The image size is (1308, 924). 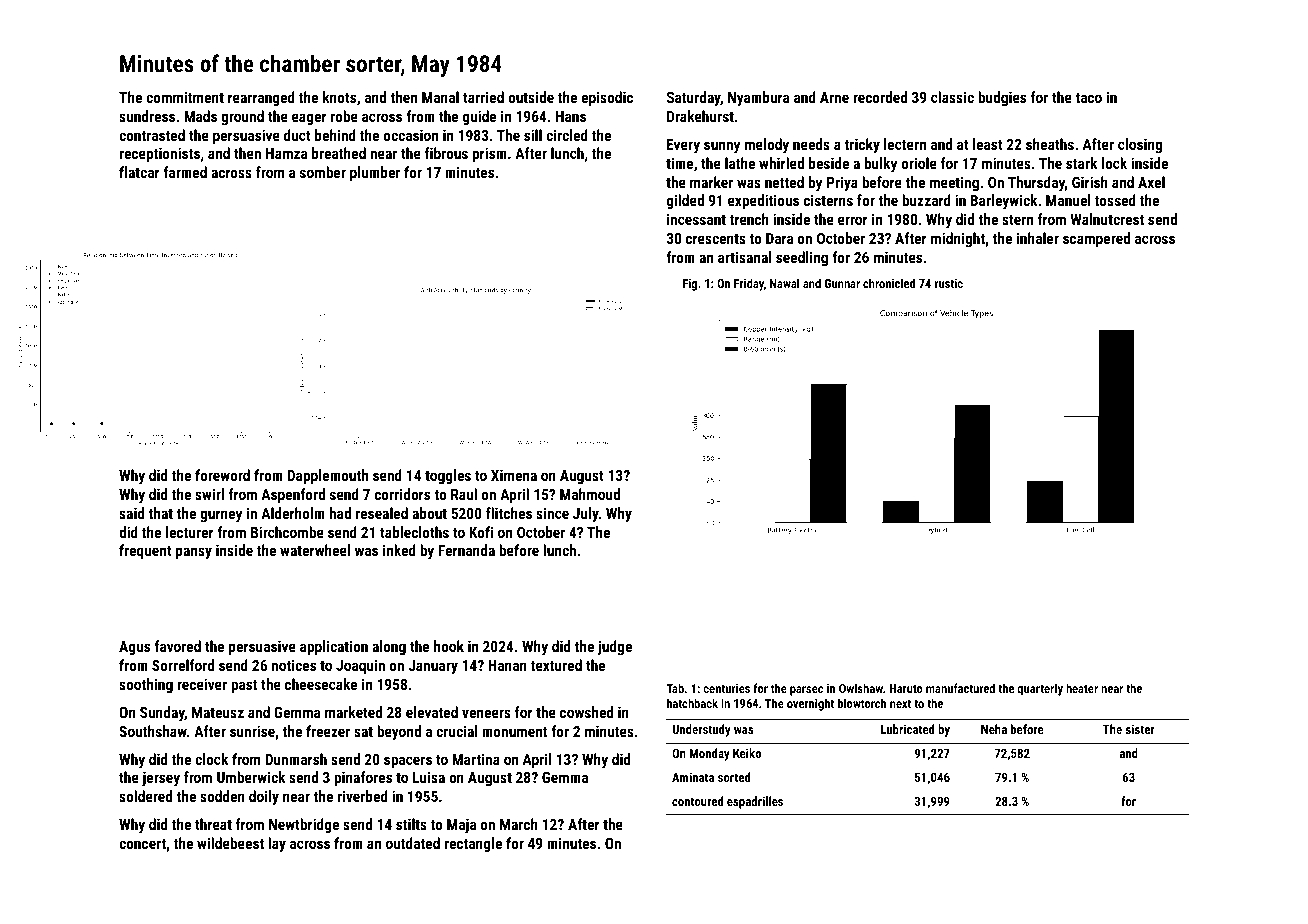 I want to click on flatcar, so click(x=139, y=172).
